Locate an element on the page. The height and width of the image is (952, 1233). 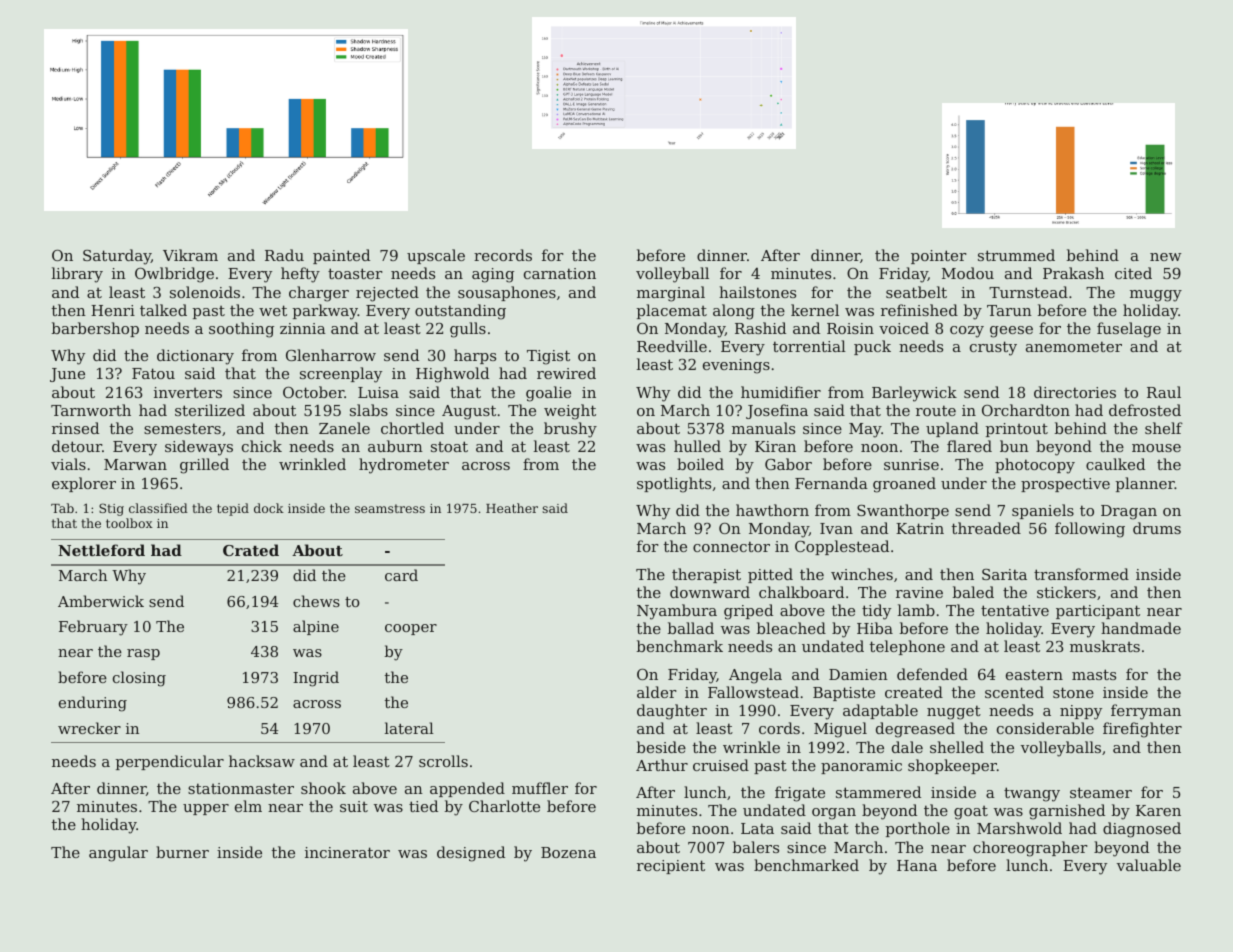
library is located at coordinates (77, 275).
